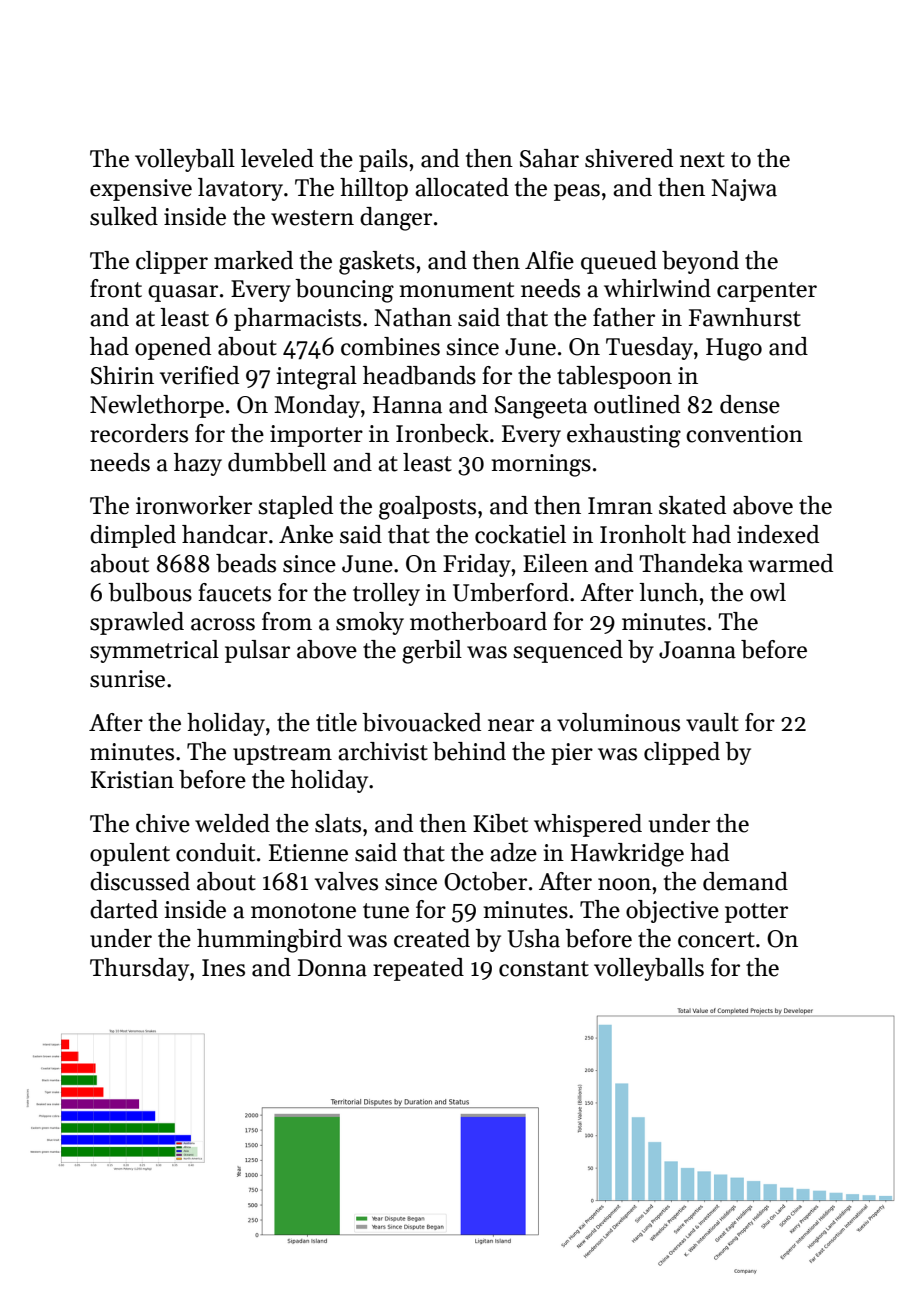 The height and width of the image is (1311, 924). What do you see at coordinates (396, 219) in the image?
I see `danger` at bounding box center [396, 219].
